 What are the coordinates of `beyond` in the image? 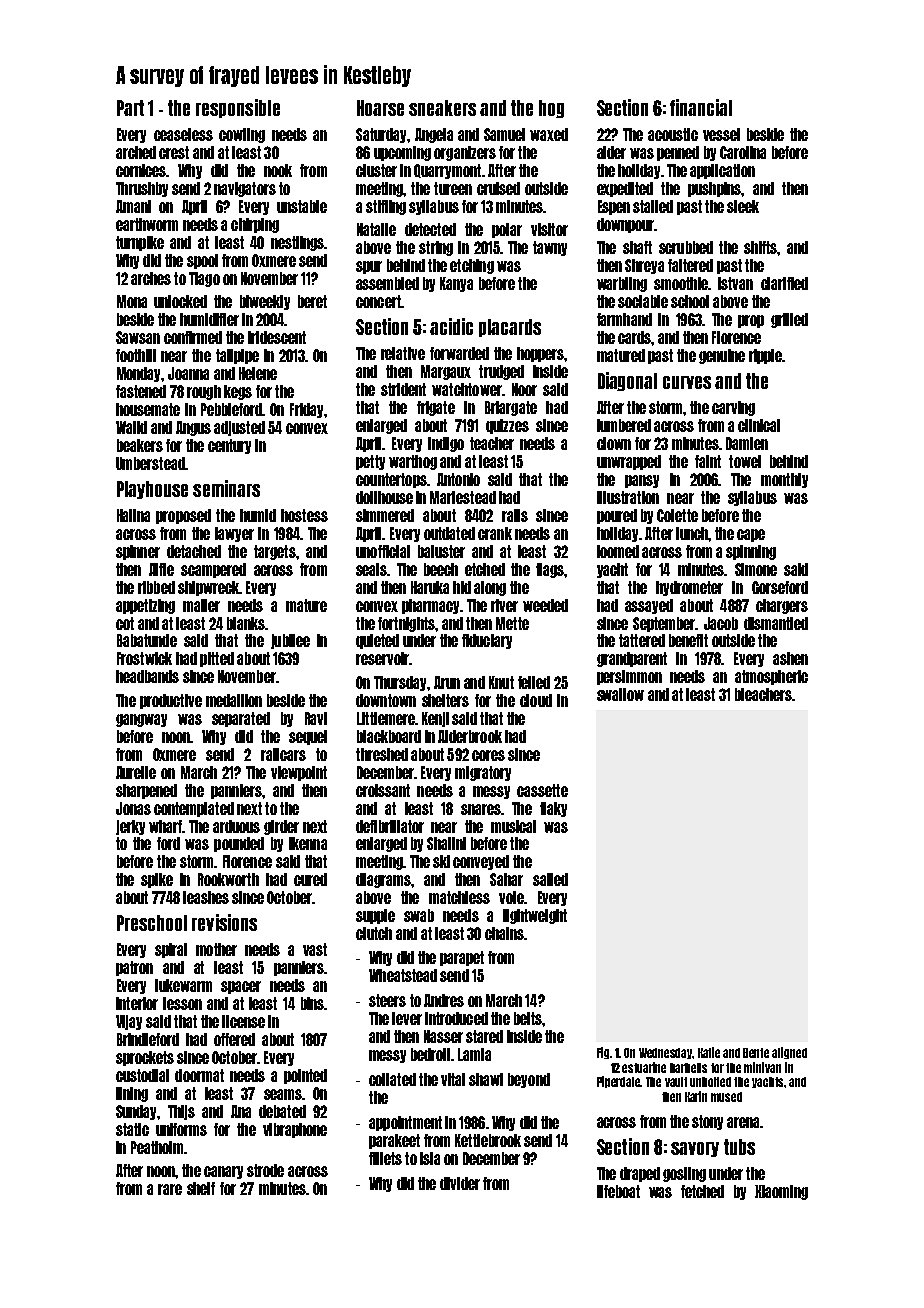 It's located at (529, 1080).
